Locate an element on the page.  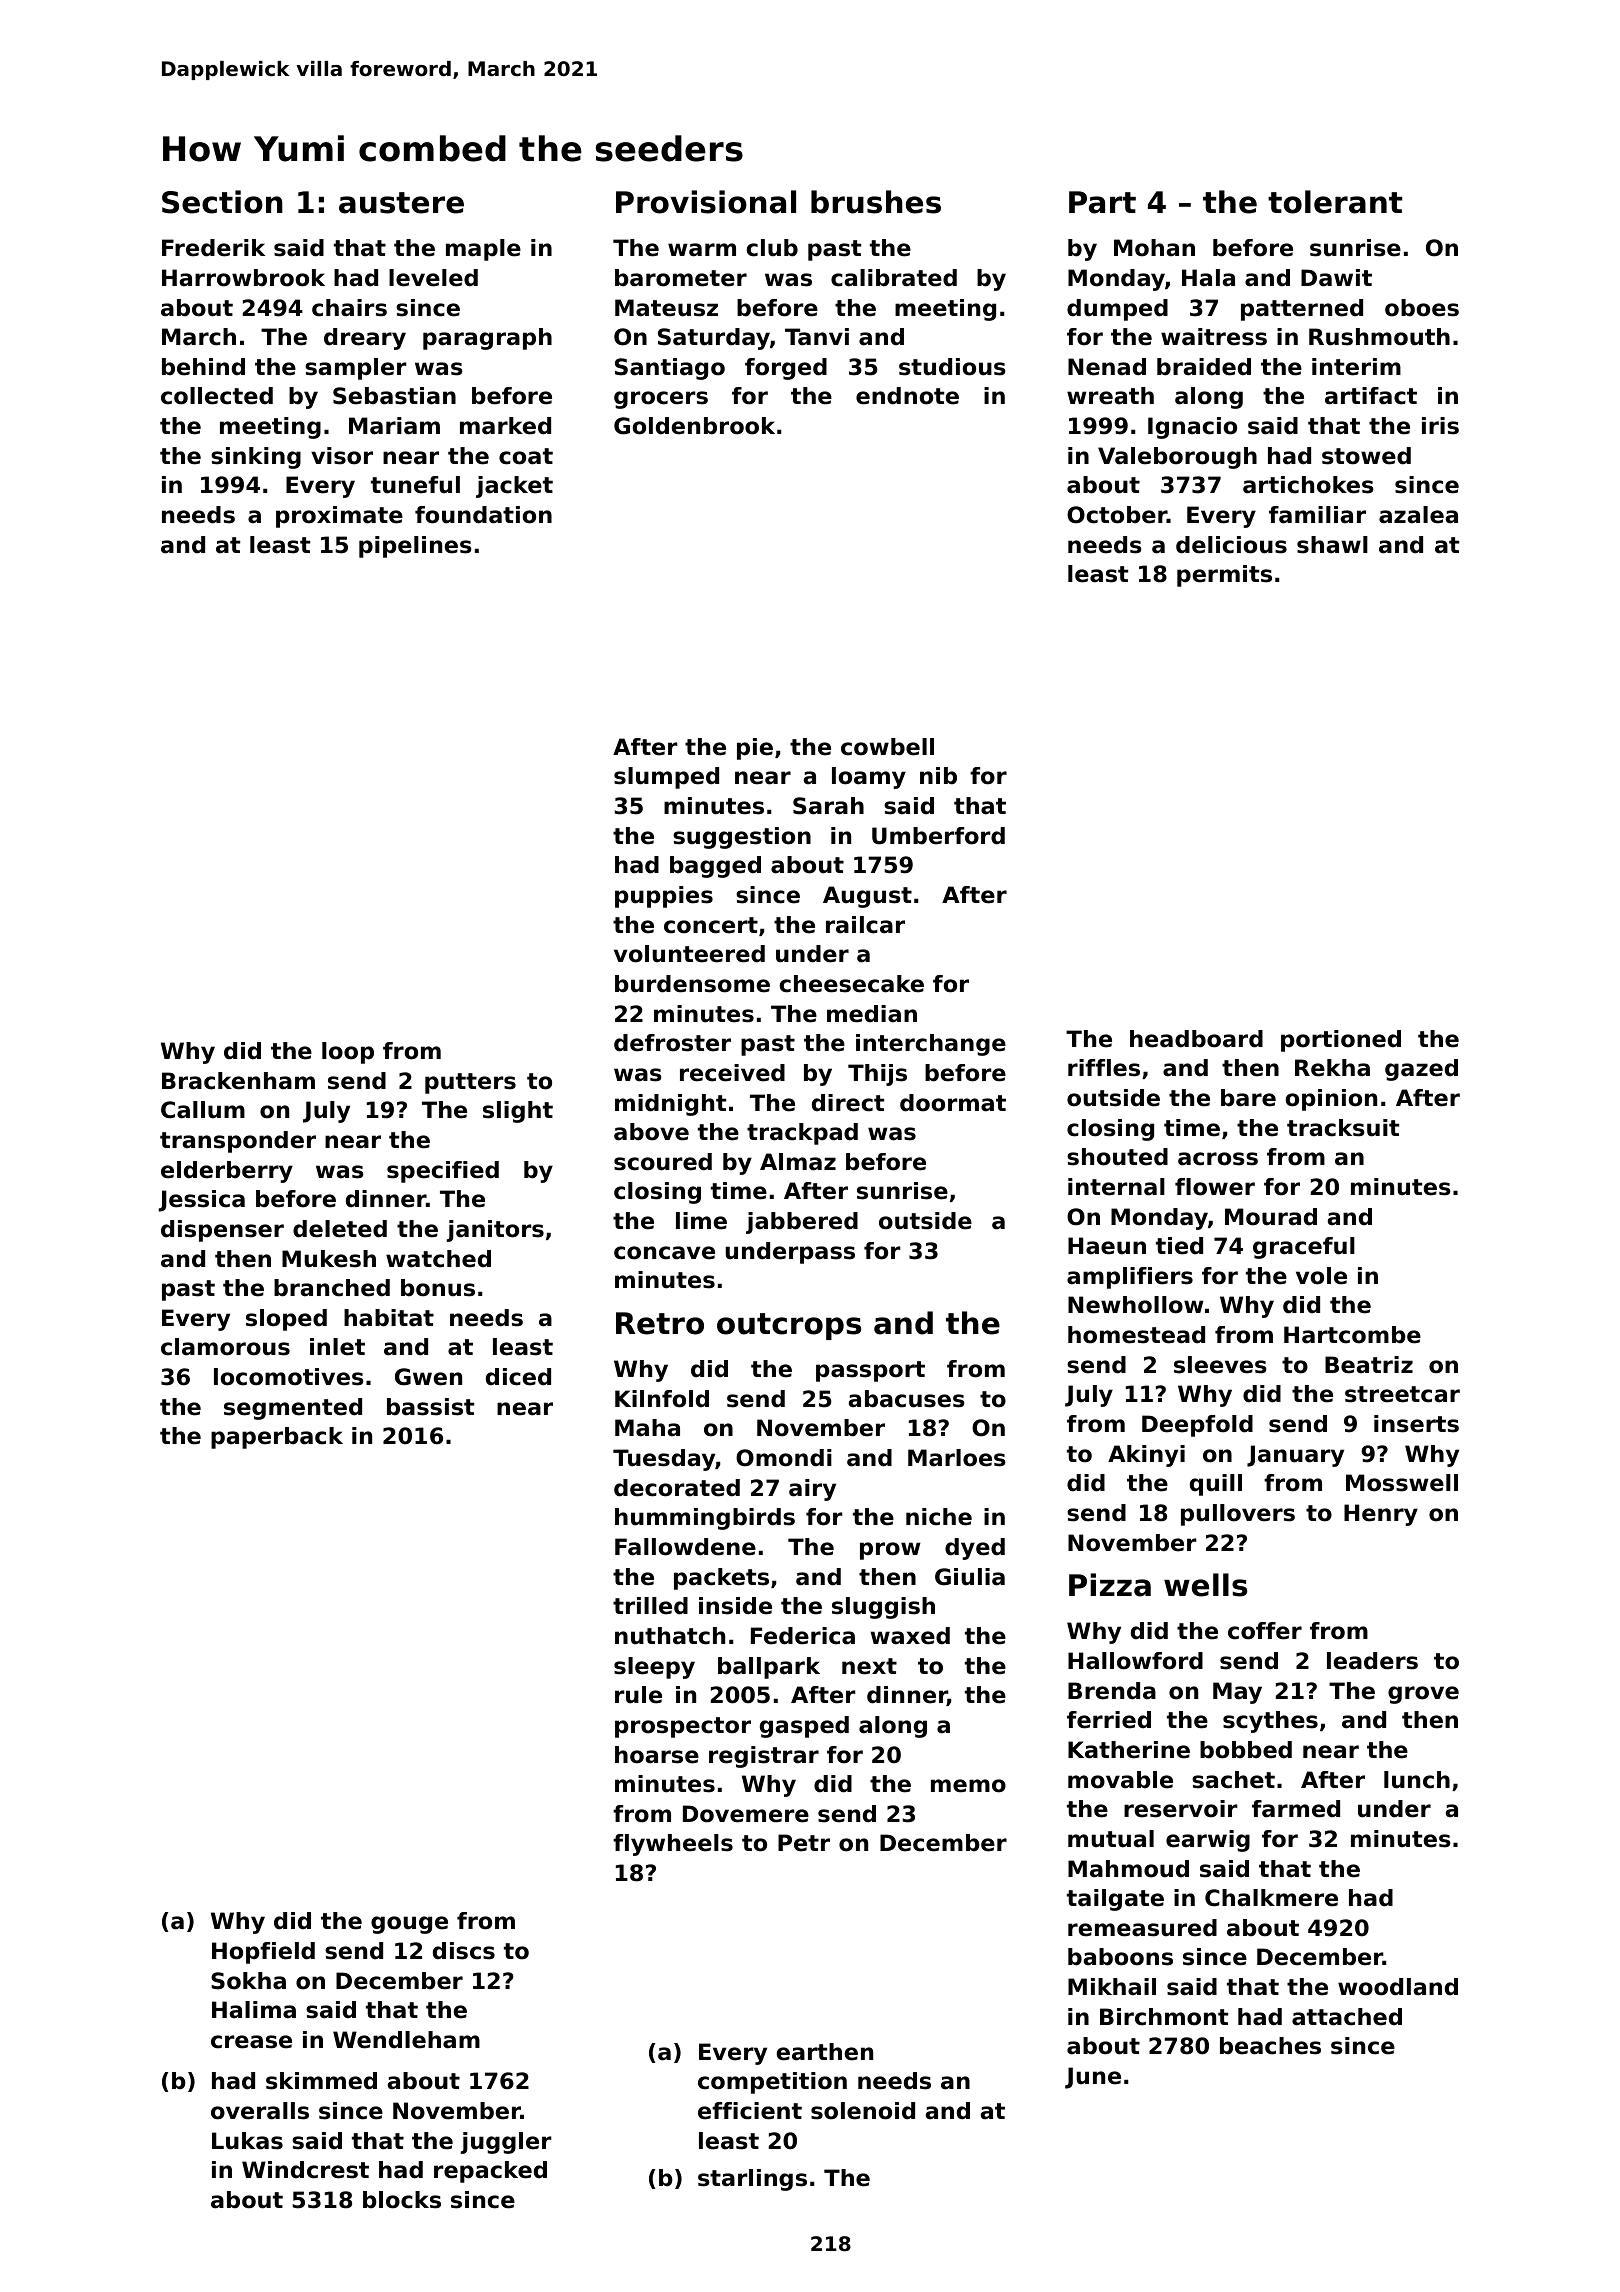
abacuses is located at coordinates (906, 1399).
